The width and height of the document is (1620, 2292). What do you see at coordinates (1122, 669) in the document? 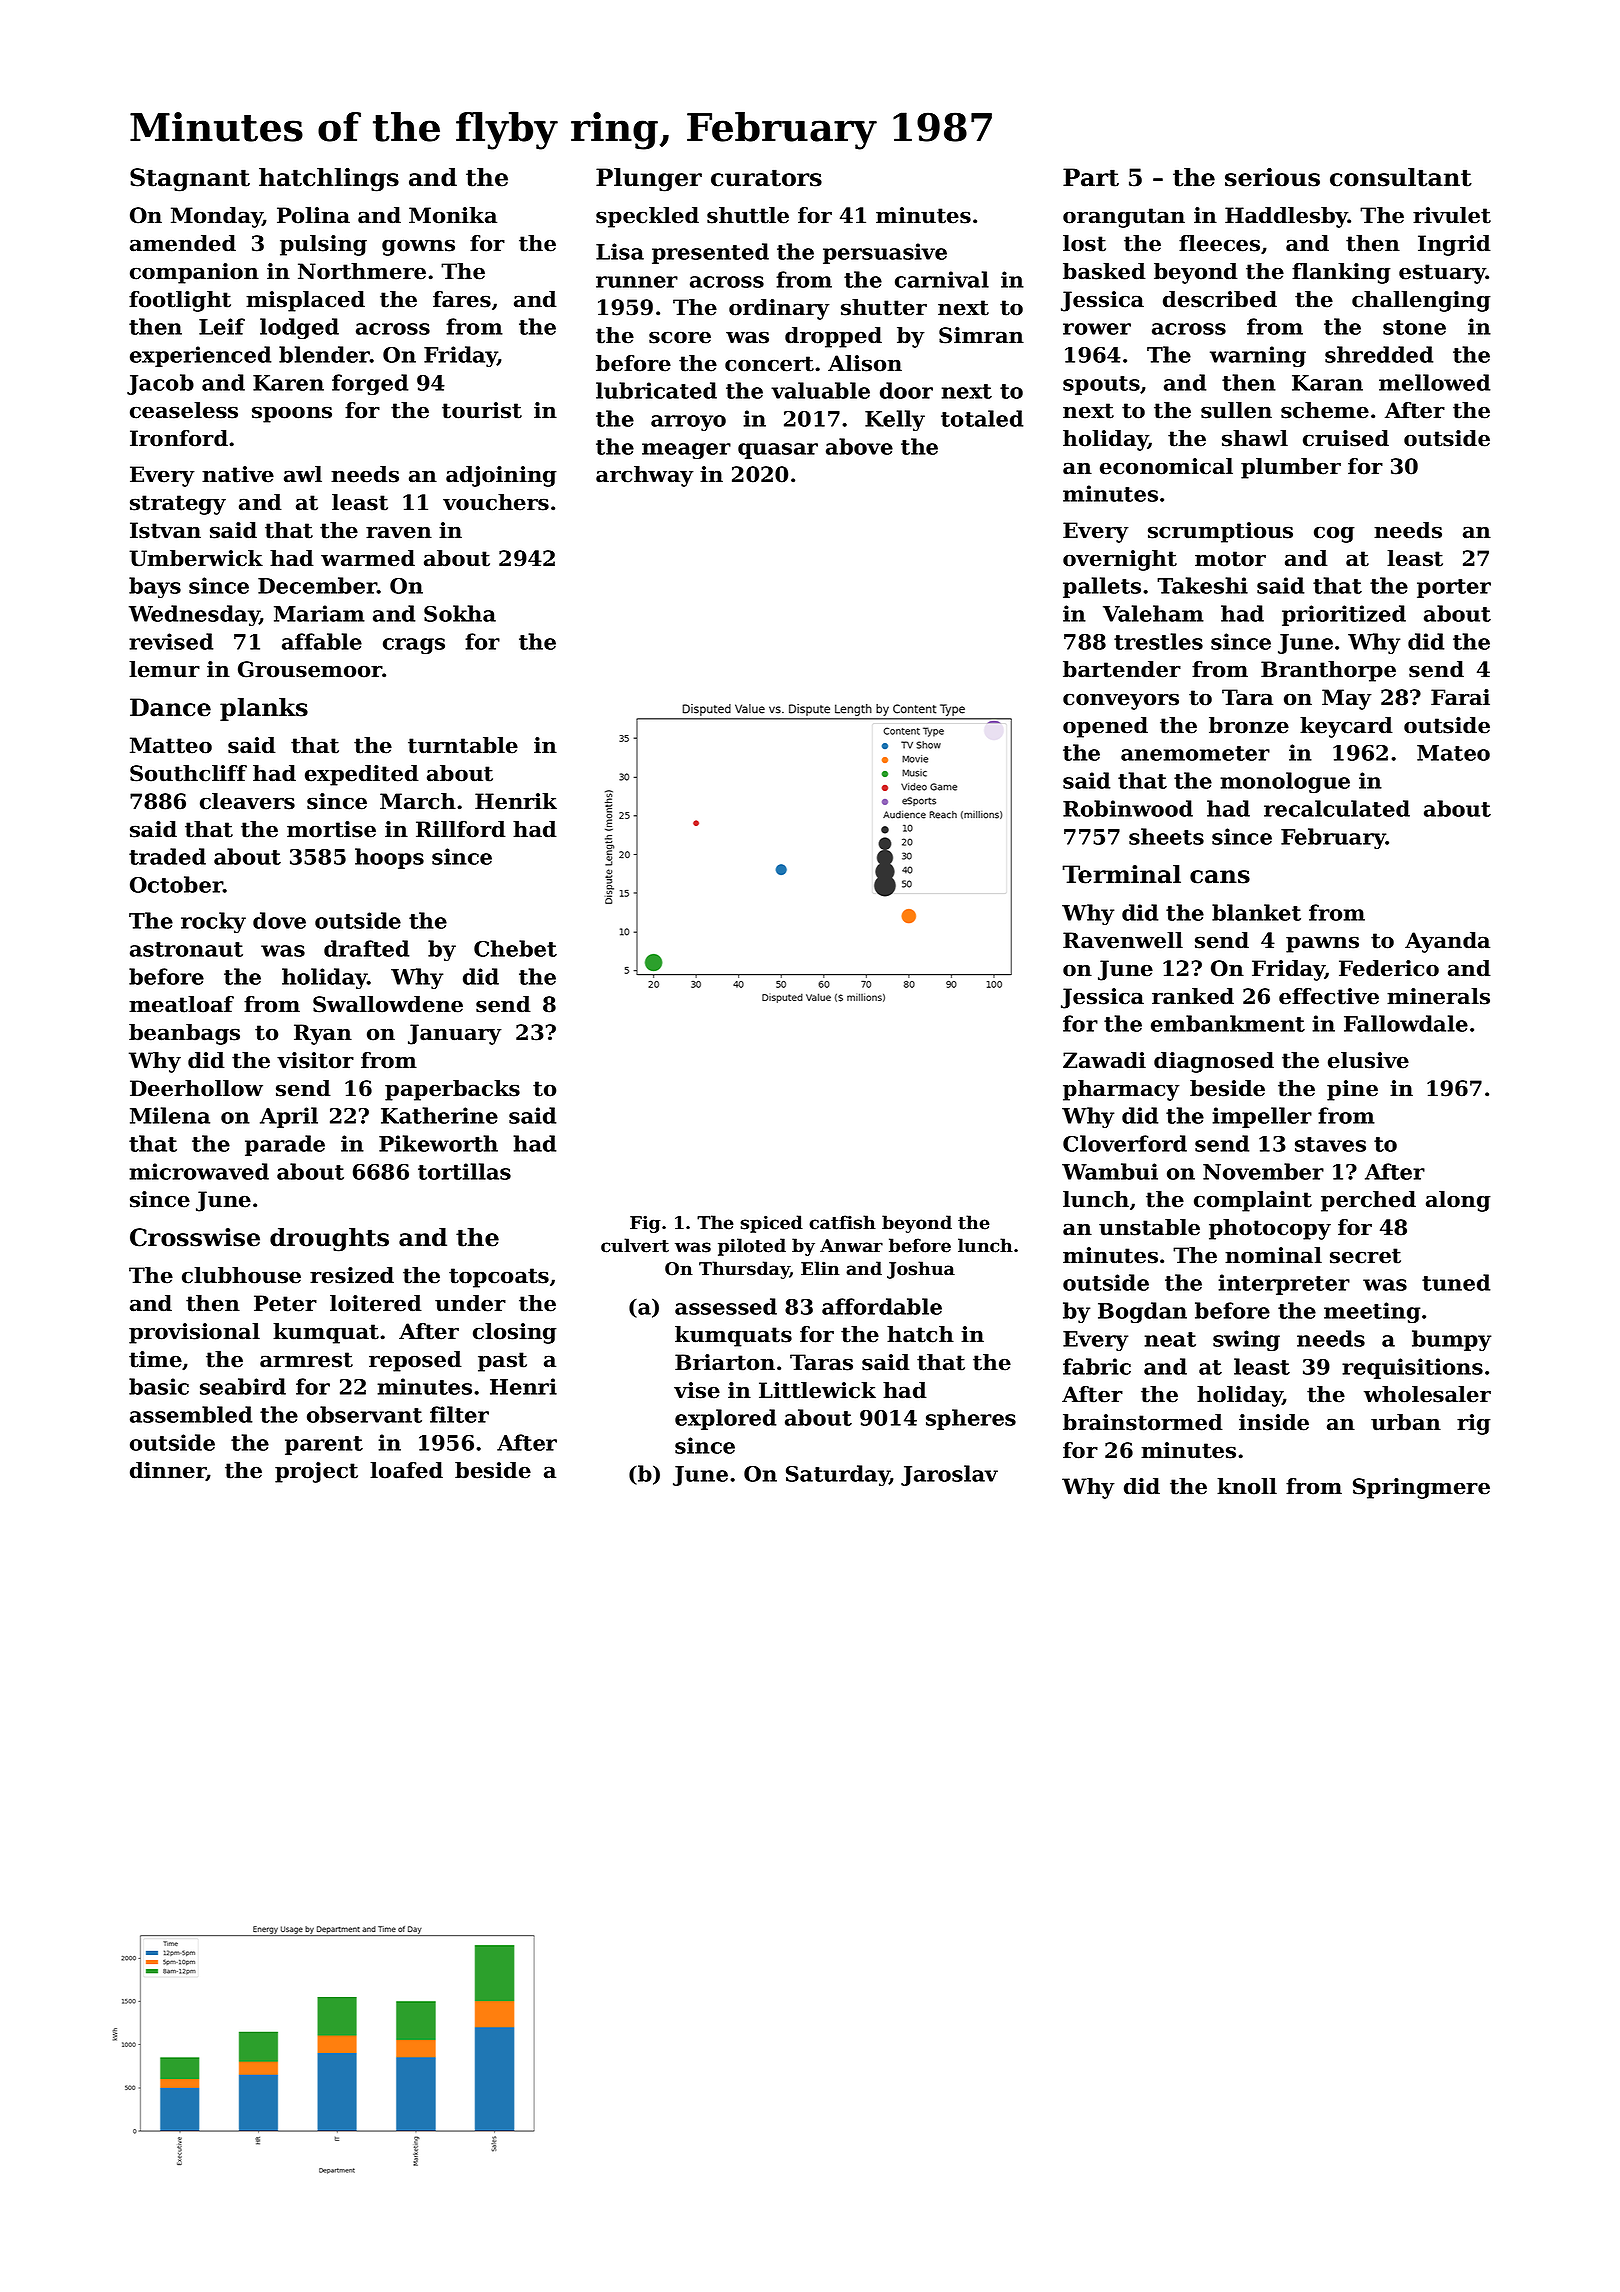
I see `bartender` at bounding box center [1122, 669].
